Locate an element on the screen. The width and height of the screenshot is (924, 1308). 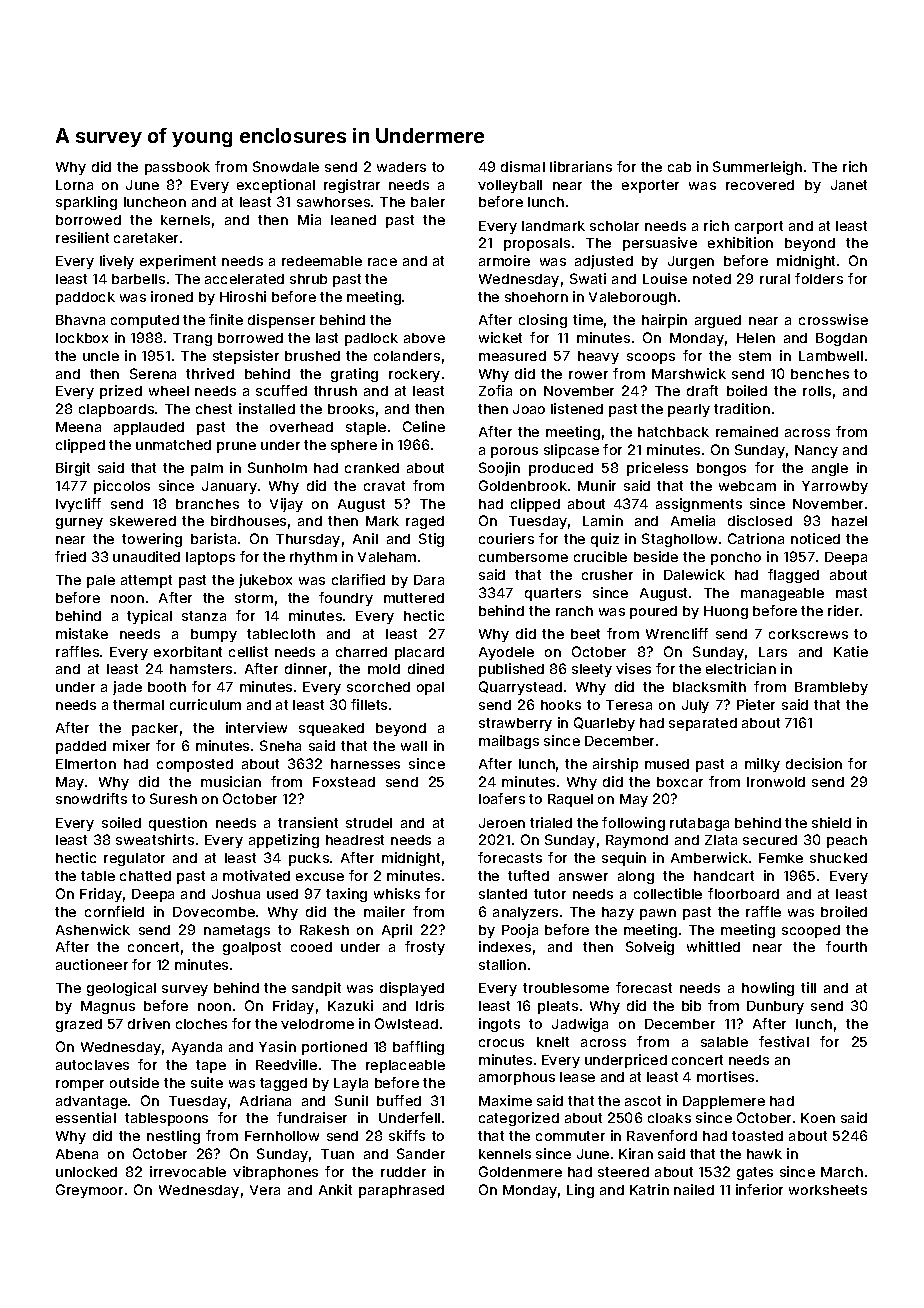
fried is located at coordinates (70, 556).
